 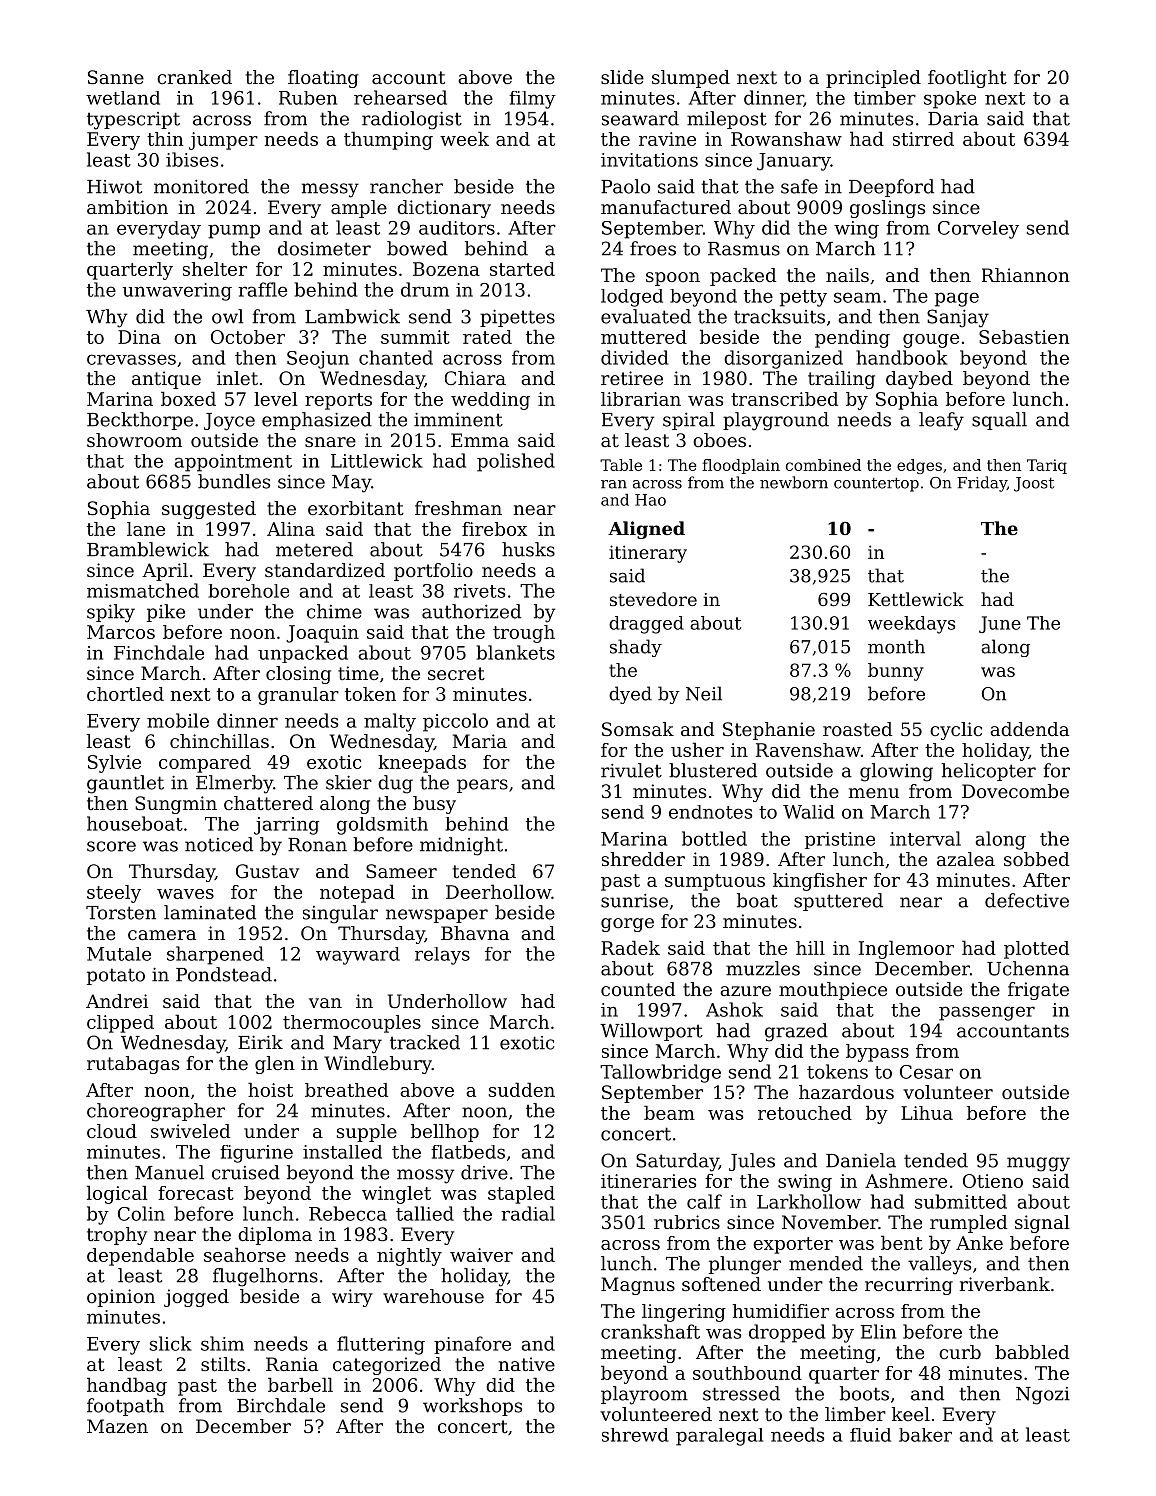 What do you see at coordinates (475, 933) in the page?
I see `Bhavna` at bounding box center [475, 933].
